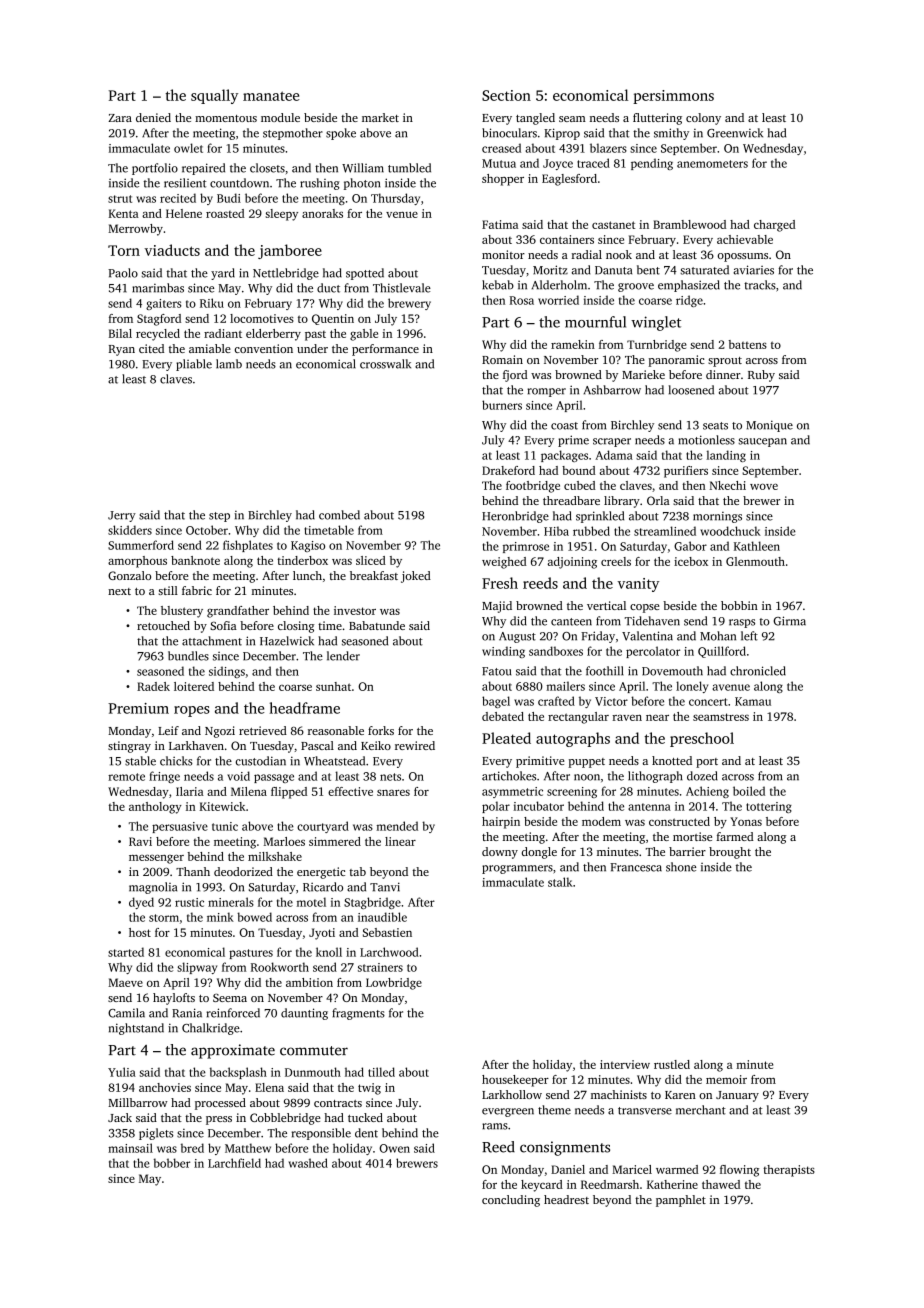  Describe the element at coordinates (197, 590) in the screenshot. I see `fabric` at that location.
